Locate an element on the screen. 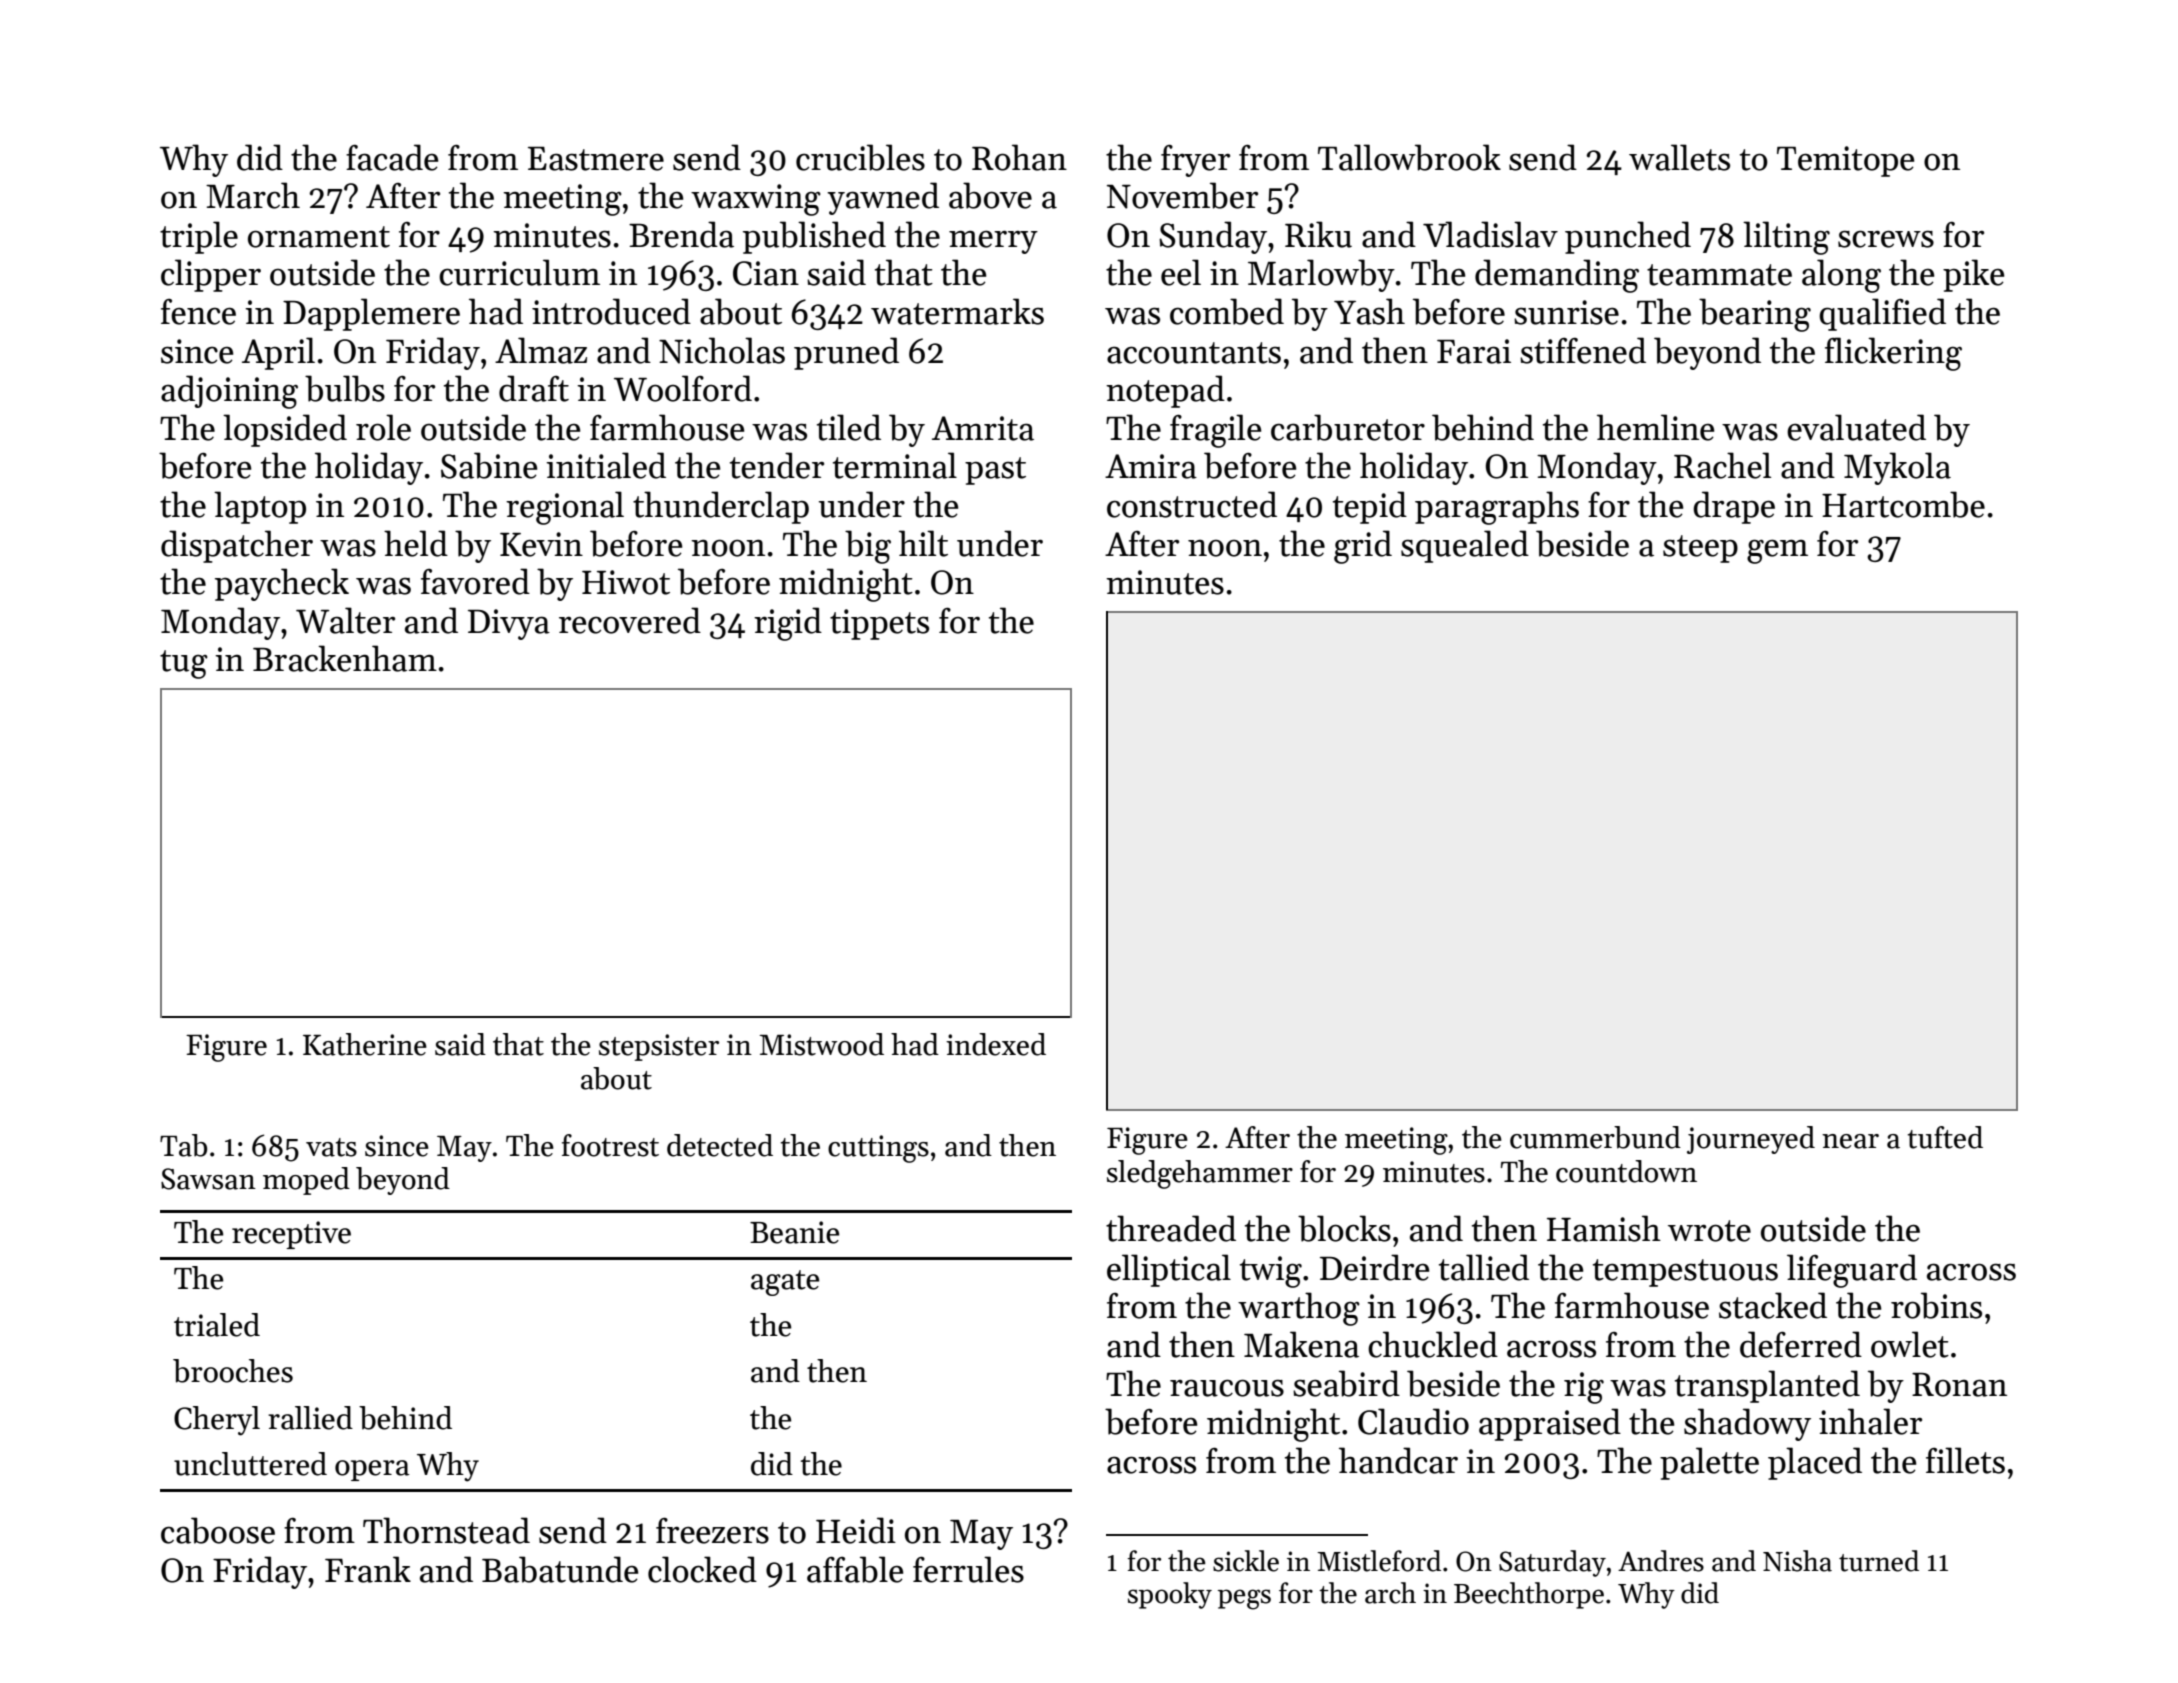 Image resolution: width=2178 pixels, height=1683 pixels. flickering is located at coordinates (1893, 354).
